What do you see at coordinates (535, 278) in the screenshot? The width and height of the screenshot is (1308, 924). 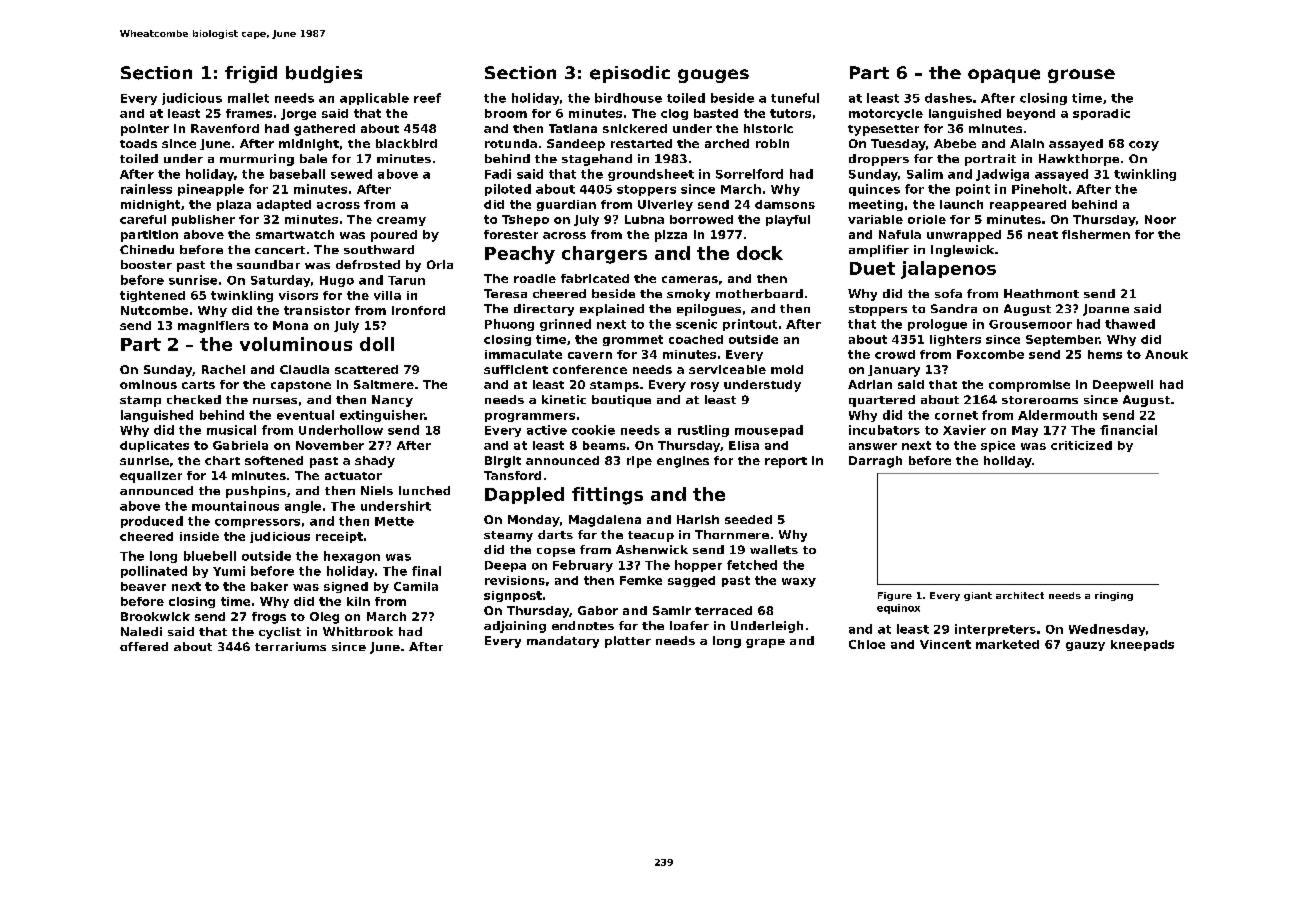 I see `roadie` at bounding box center [535, 278].
